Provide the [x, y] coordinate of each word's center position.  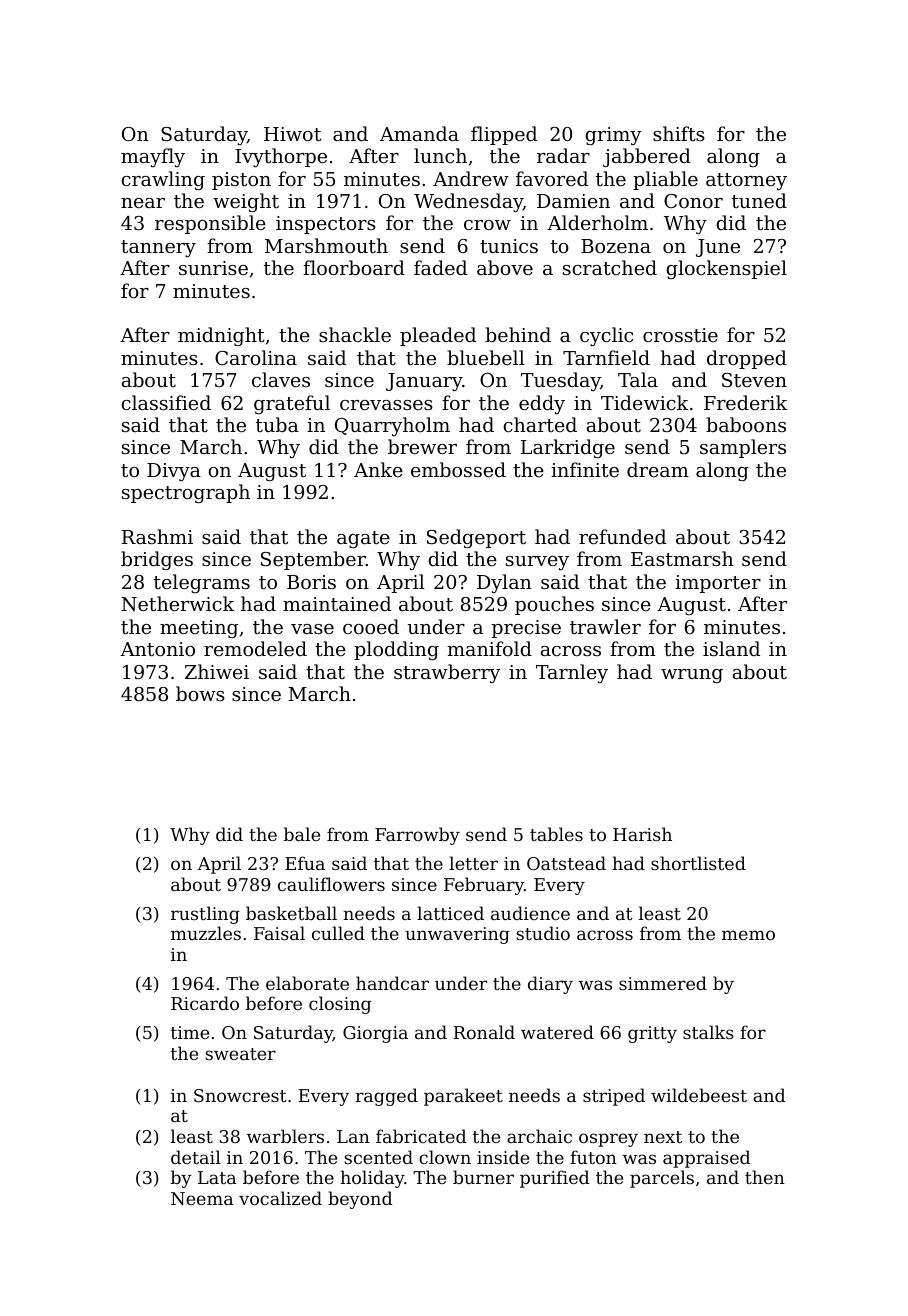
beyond [360, 1200]
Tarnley [572, 673]
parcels [662, 1179]
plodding [396, 650]
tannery [158, 248]
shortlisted [698, 863]
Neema [202, 1198]
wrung [692, 676]
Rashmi [157, 536]
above [505, 267]
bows [200, 693]
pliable [665, 180]
